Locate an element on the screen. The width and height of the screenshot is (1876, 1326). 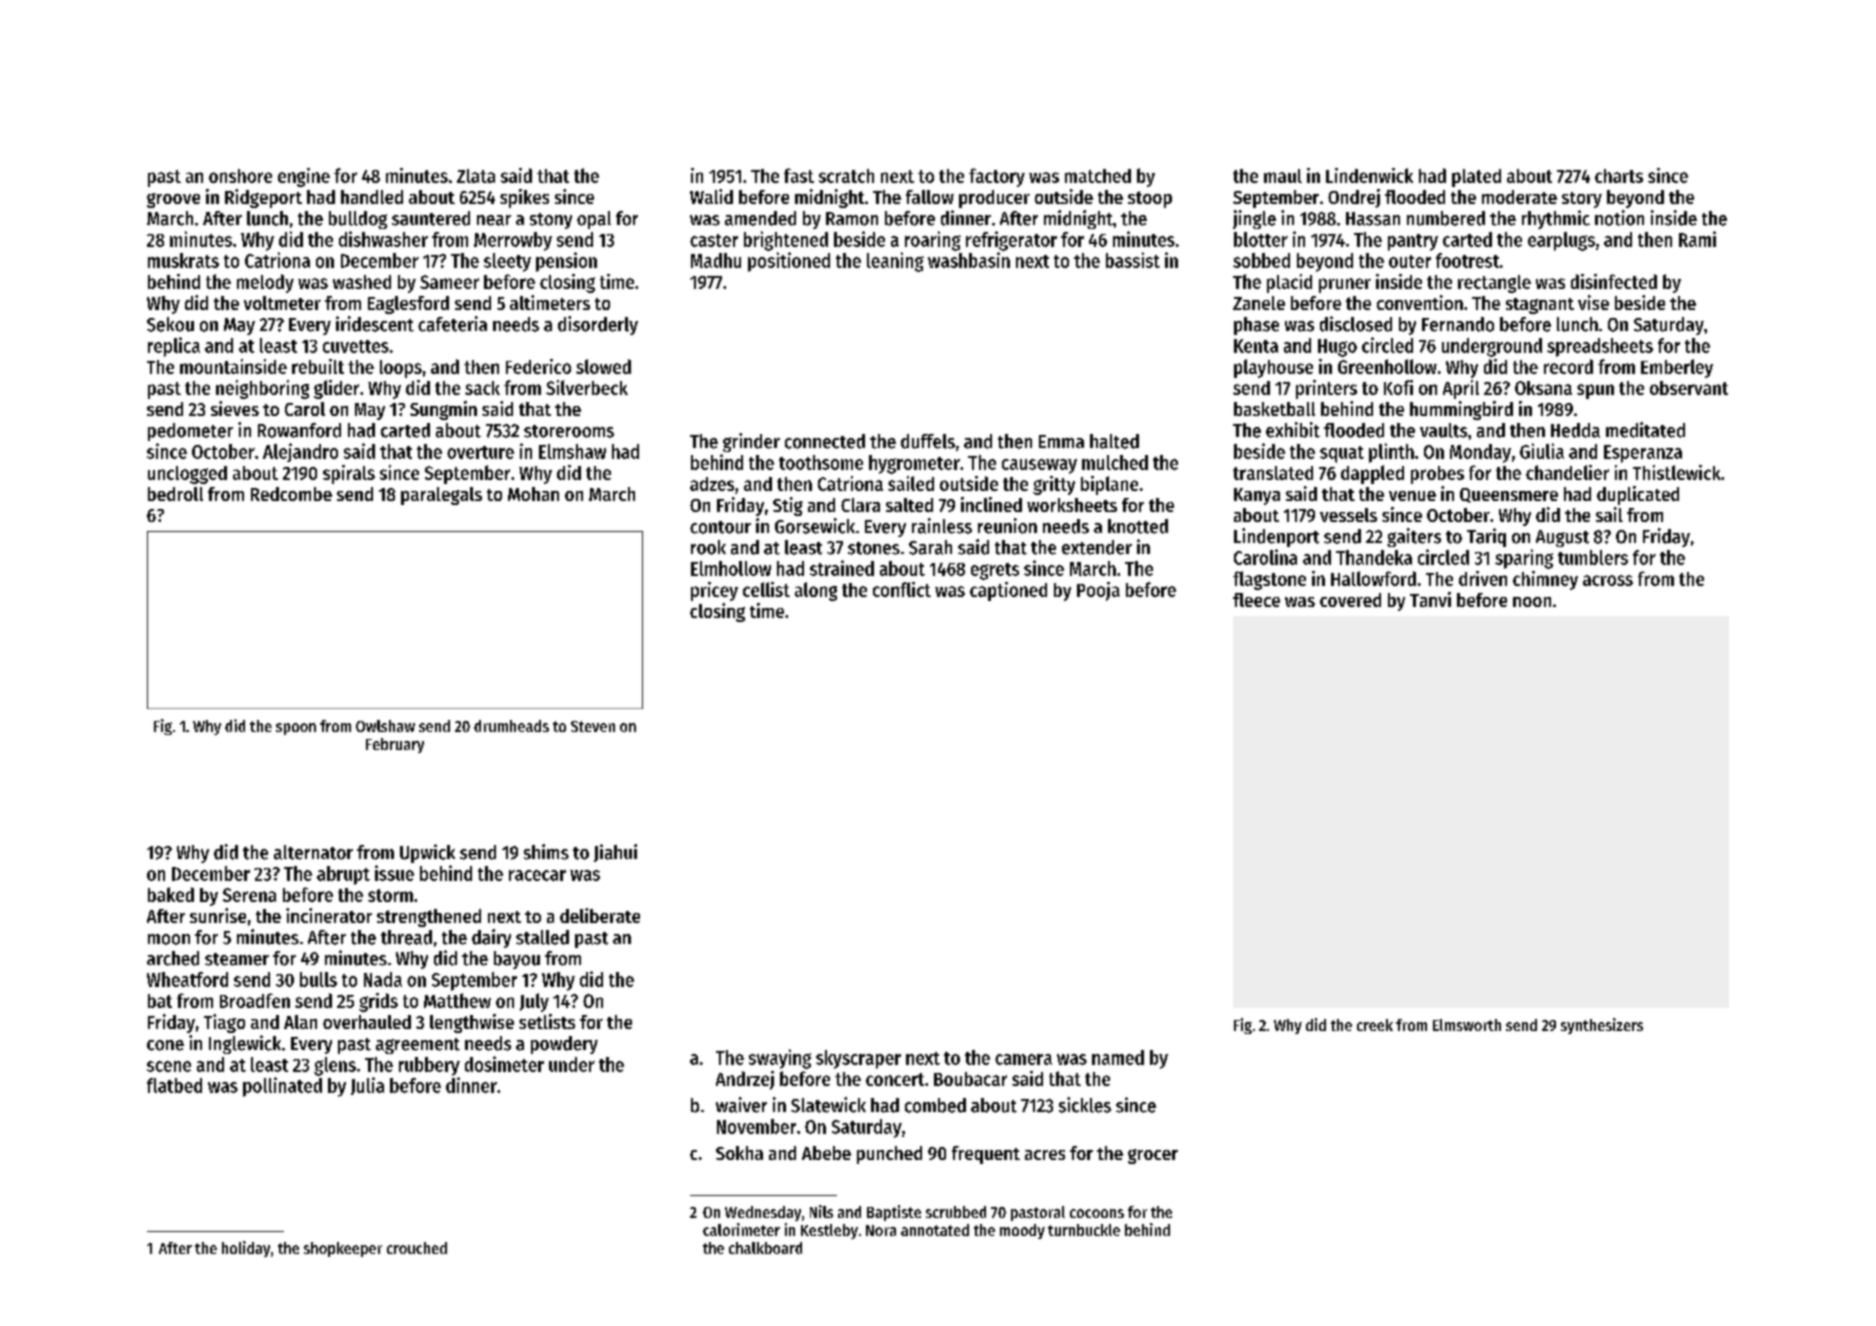
across is located at coordinates (1608, 580).
